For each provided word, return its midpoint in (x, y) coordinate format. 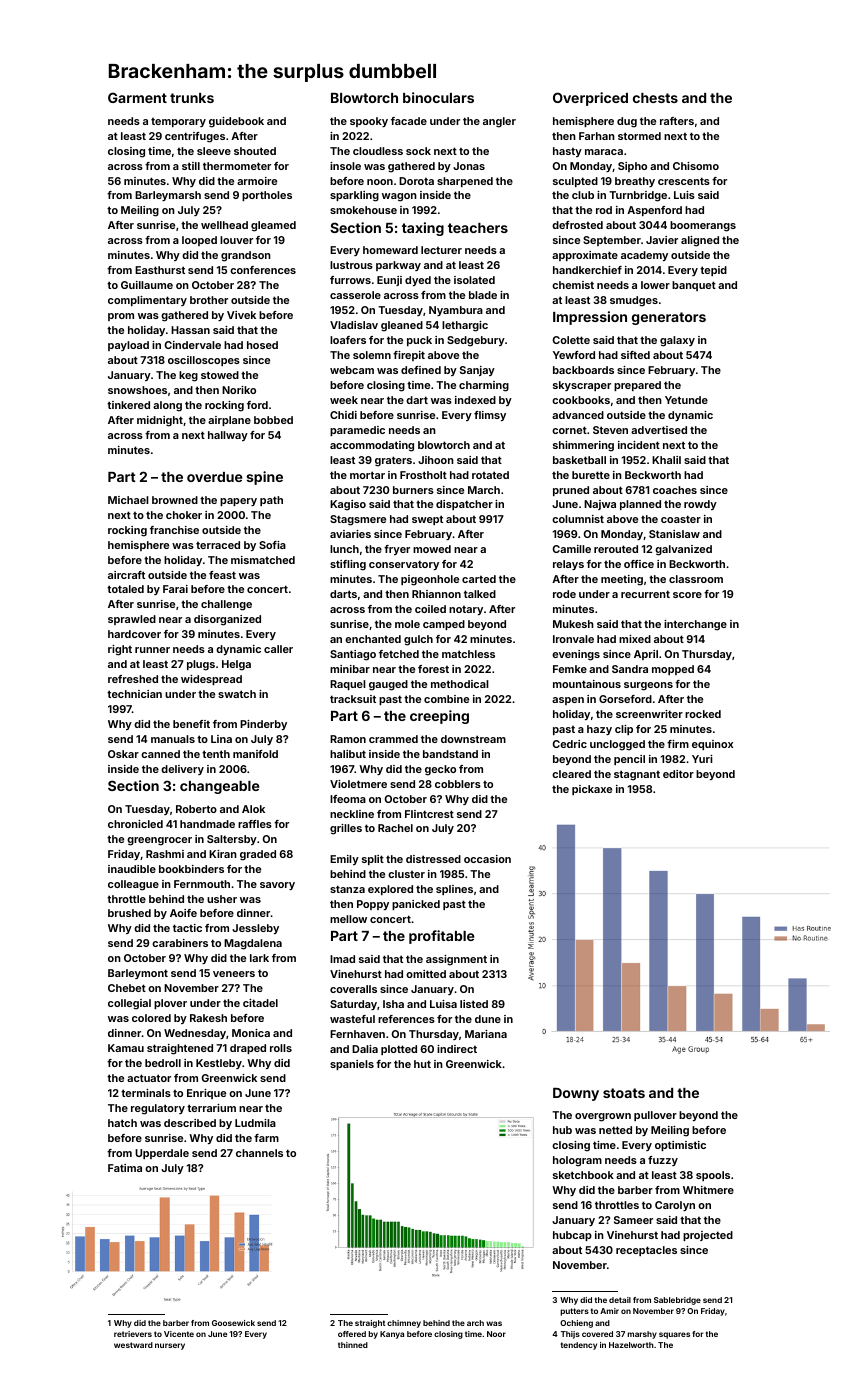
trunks (192, 98)
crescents (684, 181)
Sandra (630, 669)
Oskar (123, 754)
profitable (442, 937)
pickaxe (592, 790)
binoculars (438, 97)
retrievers (133, 1334)
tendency (579, 1346)
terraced (218, 545)
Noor (496, 1334)
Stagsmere (358, 520)
